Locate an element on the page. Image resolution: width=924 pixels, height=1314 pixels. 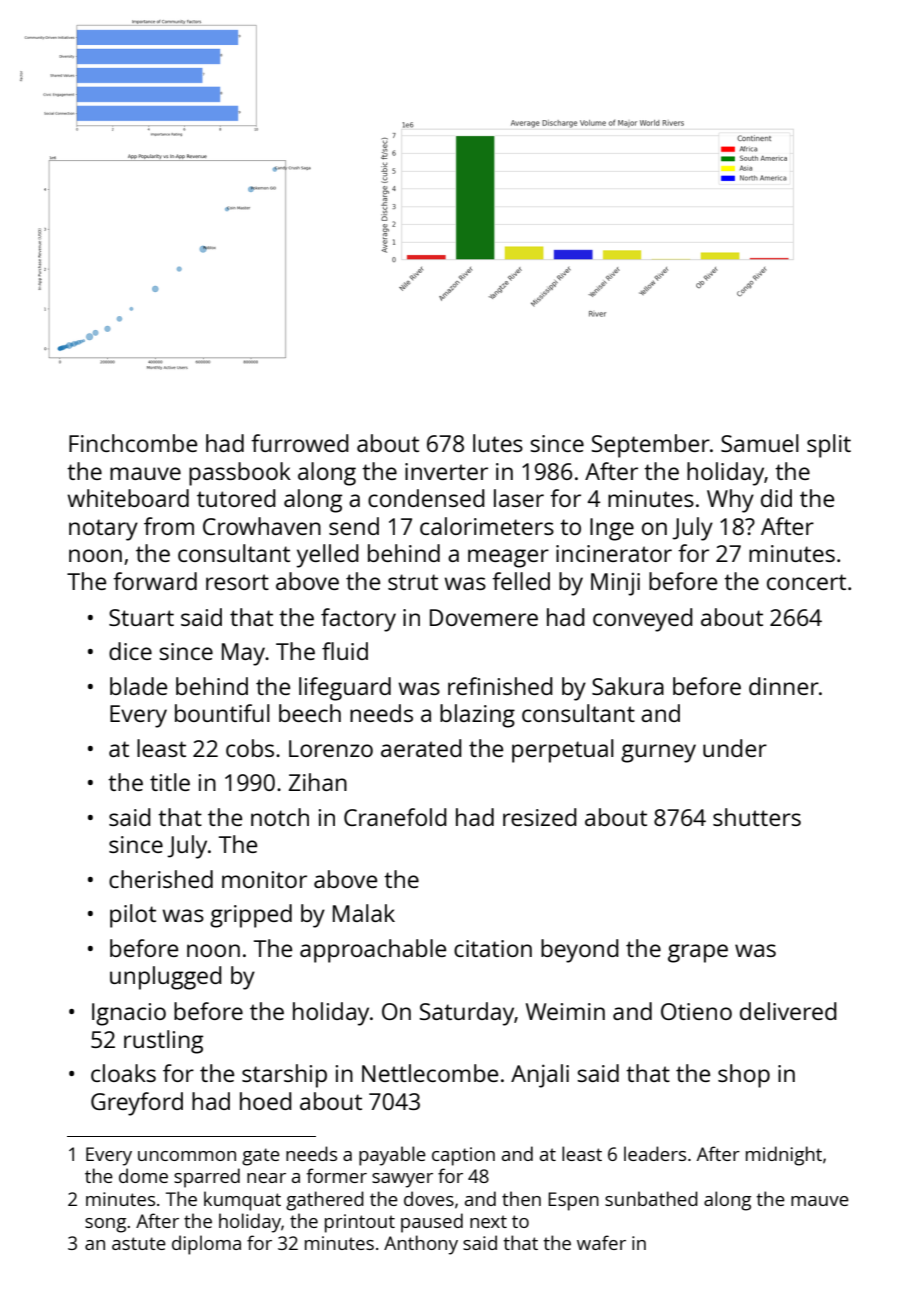
shop is located at coordinates (744, 1076).
